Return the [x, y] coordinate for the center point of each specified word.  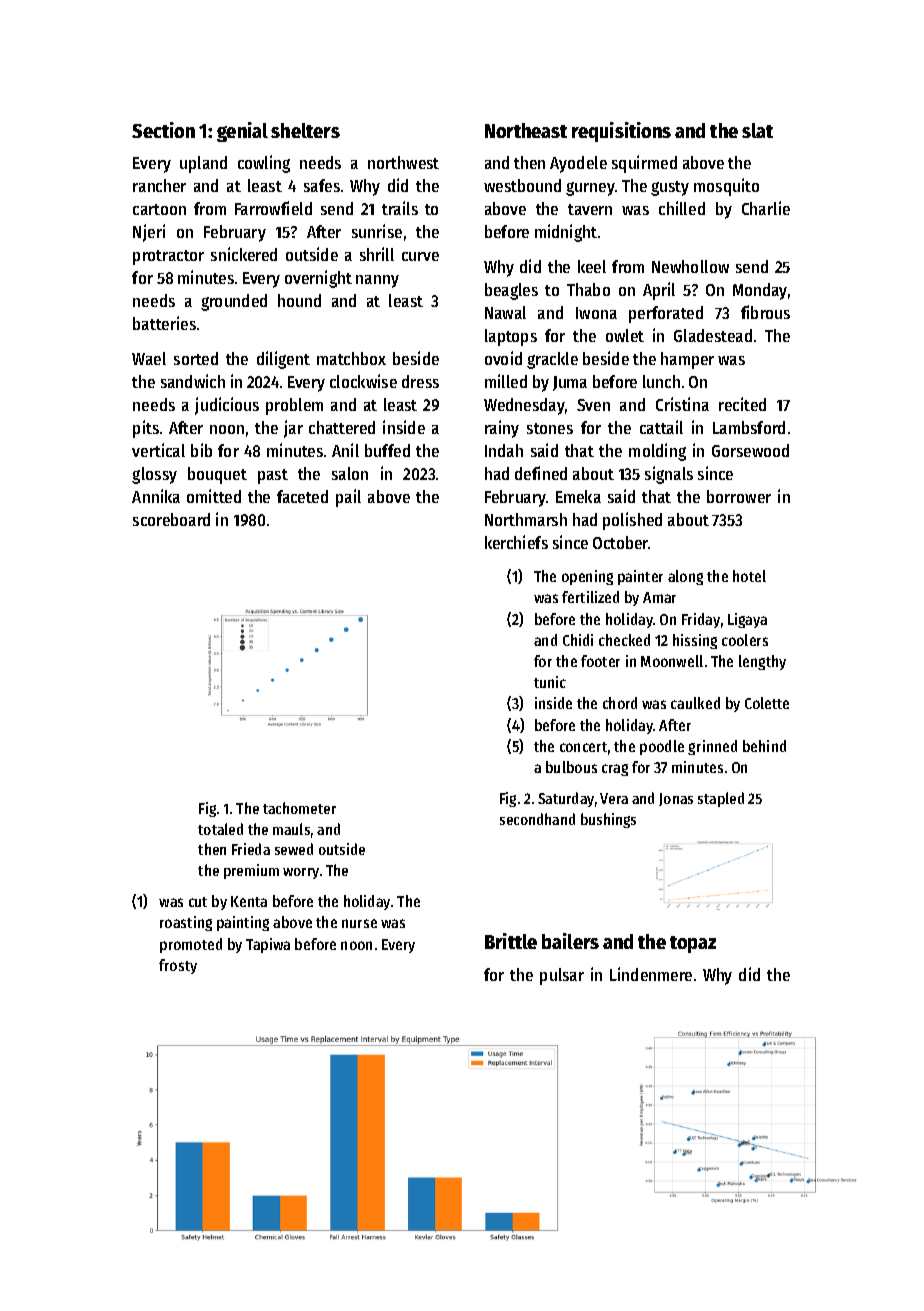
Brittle [511, 941]
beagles [511, 291]
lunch [661, 381]
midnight [566, 233]
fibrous [765, 312]
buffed [387, 450]
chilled [682, 208]
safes [322, 185]
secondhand [537, 819]
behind [764, 746]
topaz [693, 944]
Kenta [249, 901]
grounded [234, 302]
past [273, 476]
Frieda [251, 849]
